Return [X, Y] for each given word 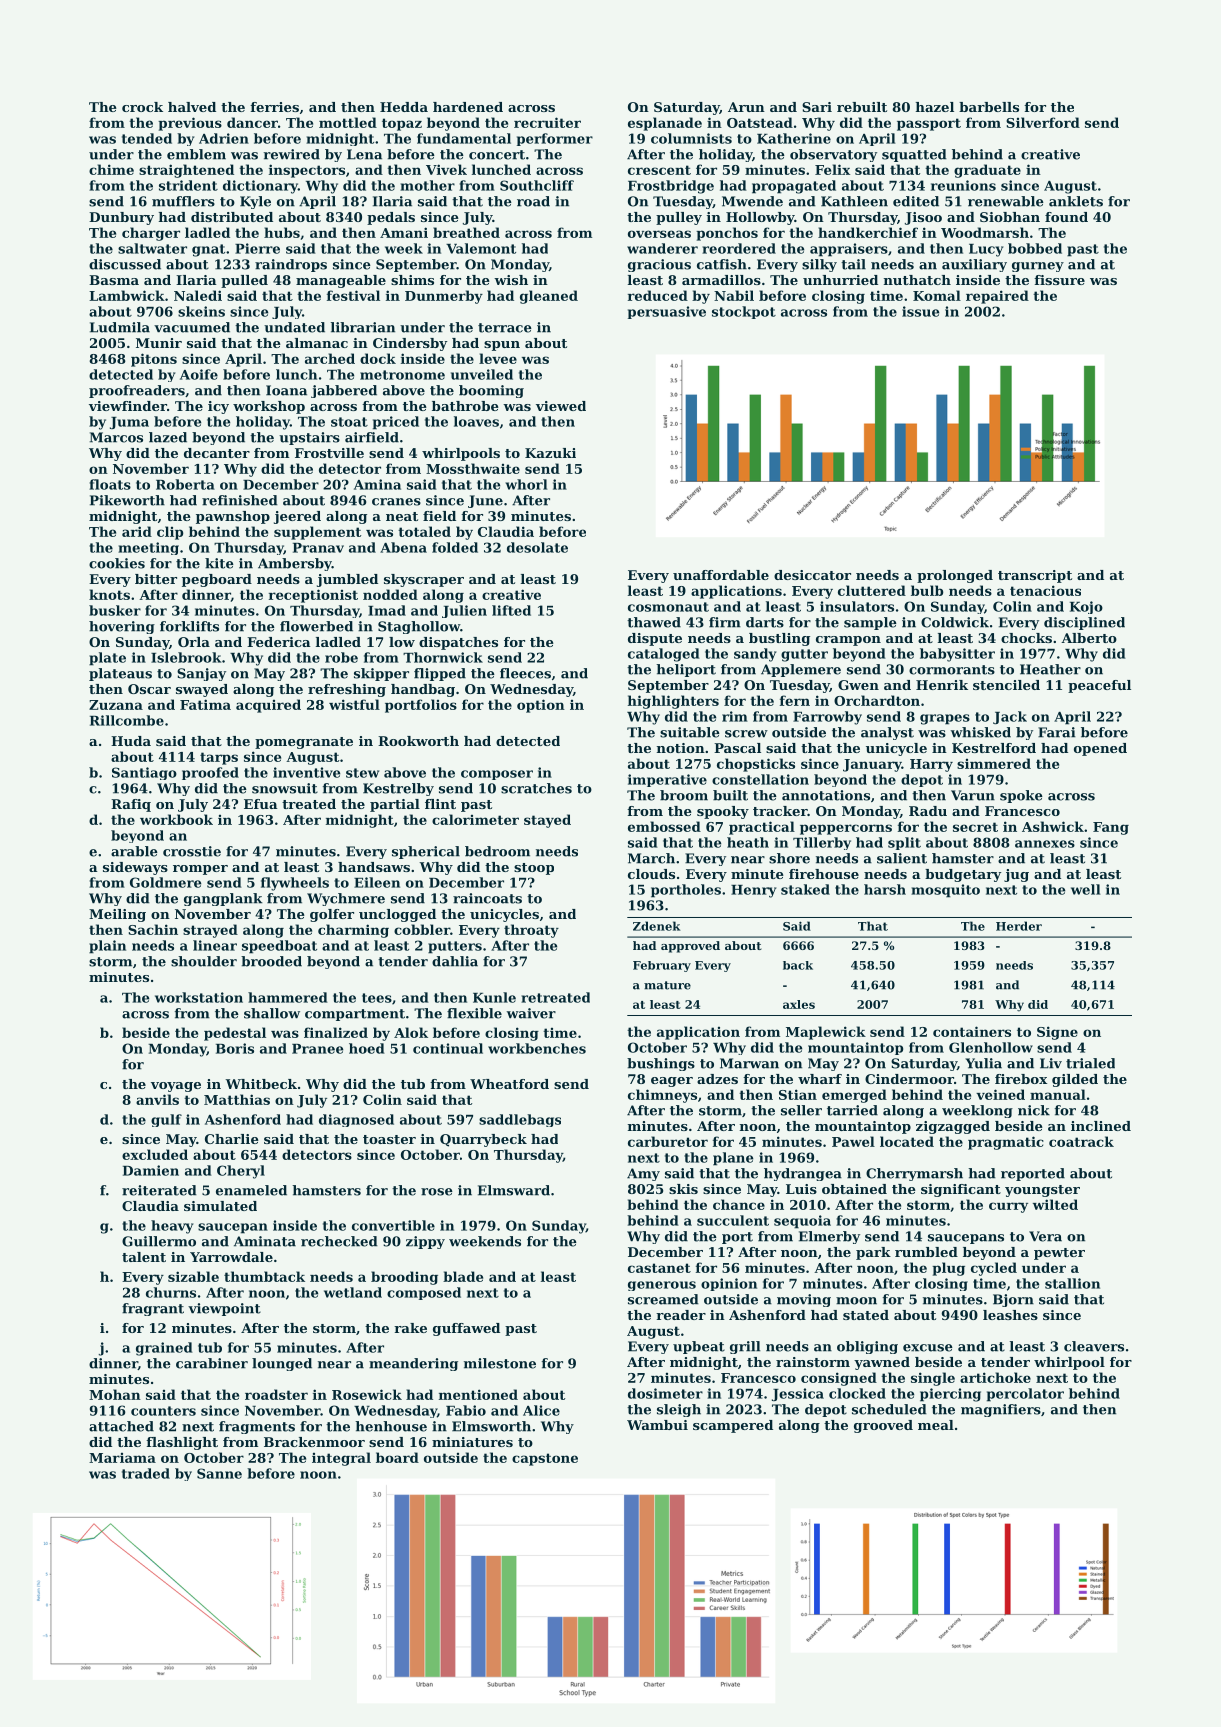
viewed [561, 406]
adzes [717, 1079]
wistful [354, 704]
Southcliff [537, 185]
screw [746, 734]
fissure [1059, 280]
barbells [989, 107]
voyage [176, 1087]
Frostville [329, 453]
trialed [1090, 1063]
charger [151, 234]
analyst [887, 733]
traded [146, 1473]
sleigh [679, 1410]
